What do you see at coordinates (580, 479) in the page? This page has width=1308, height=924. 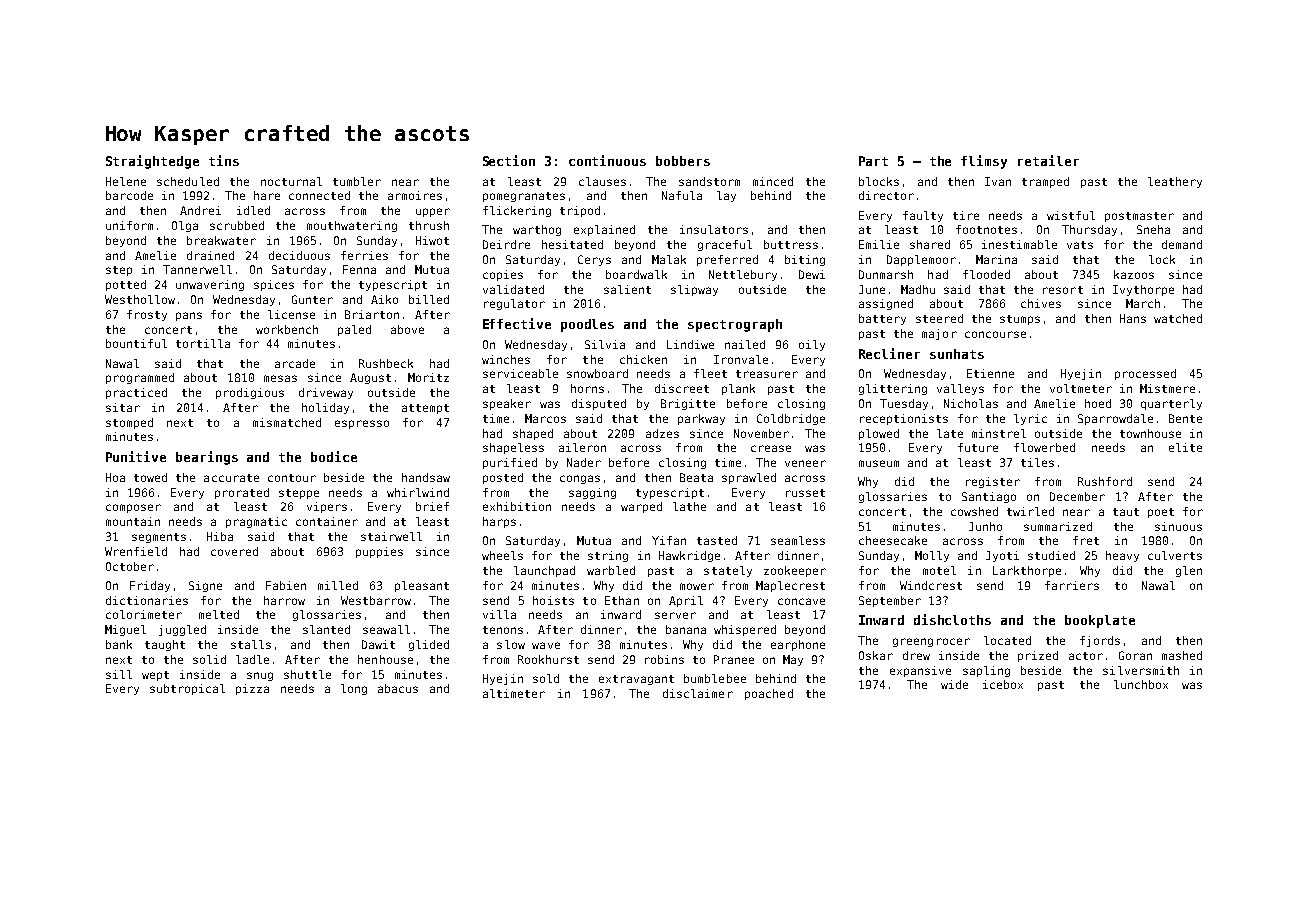 I see `congas` at bounding box center [580, 479].
